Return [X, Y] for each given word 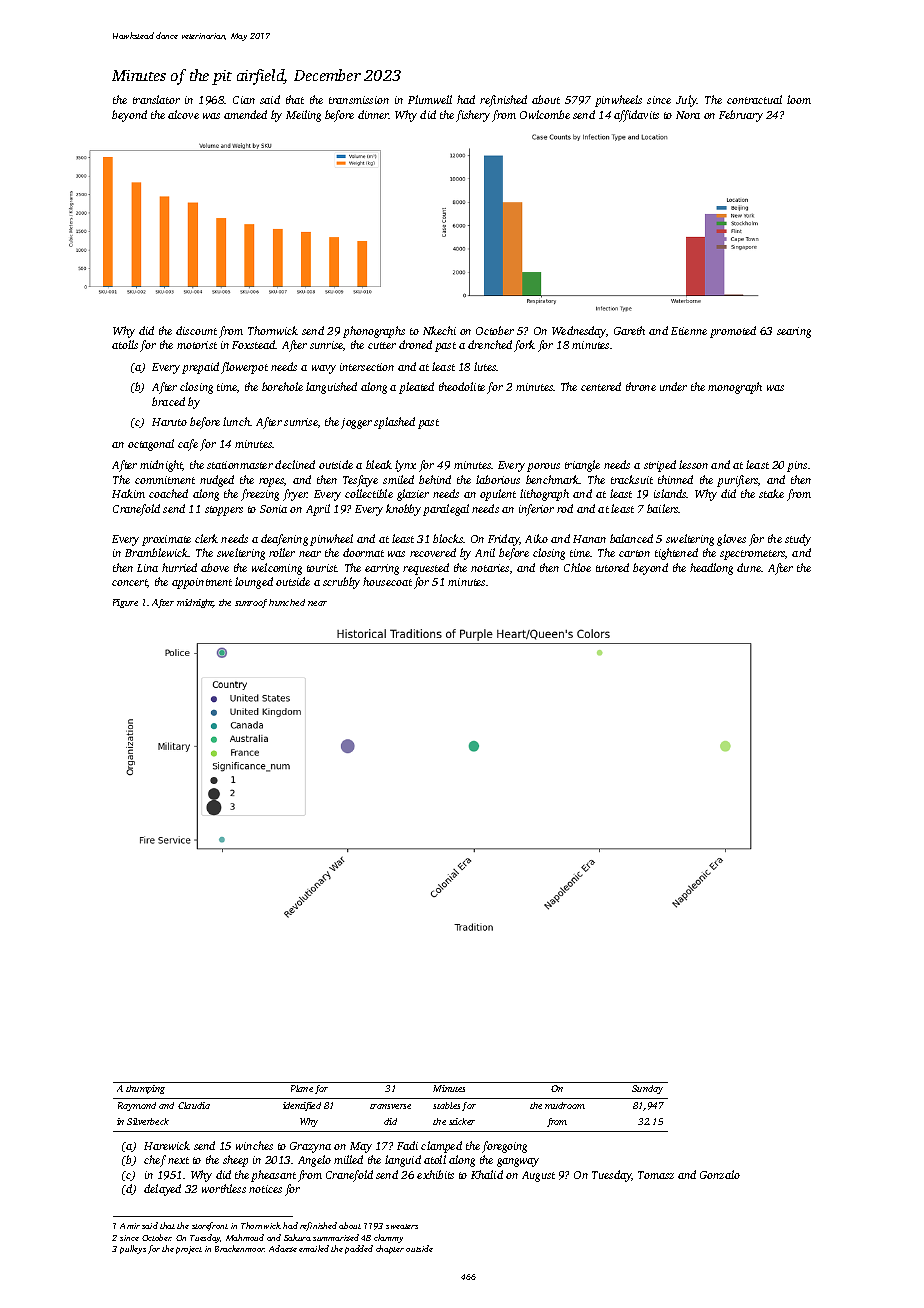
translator [156, 99]
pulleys [133, 1249]
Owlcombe [545, 114]
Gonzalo [720, 1174]
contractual [754, 99]
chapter [390, 1249]
